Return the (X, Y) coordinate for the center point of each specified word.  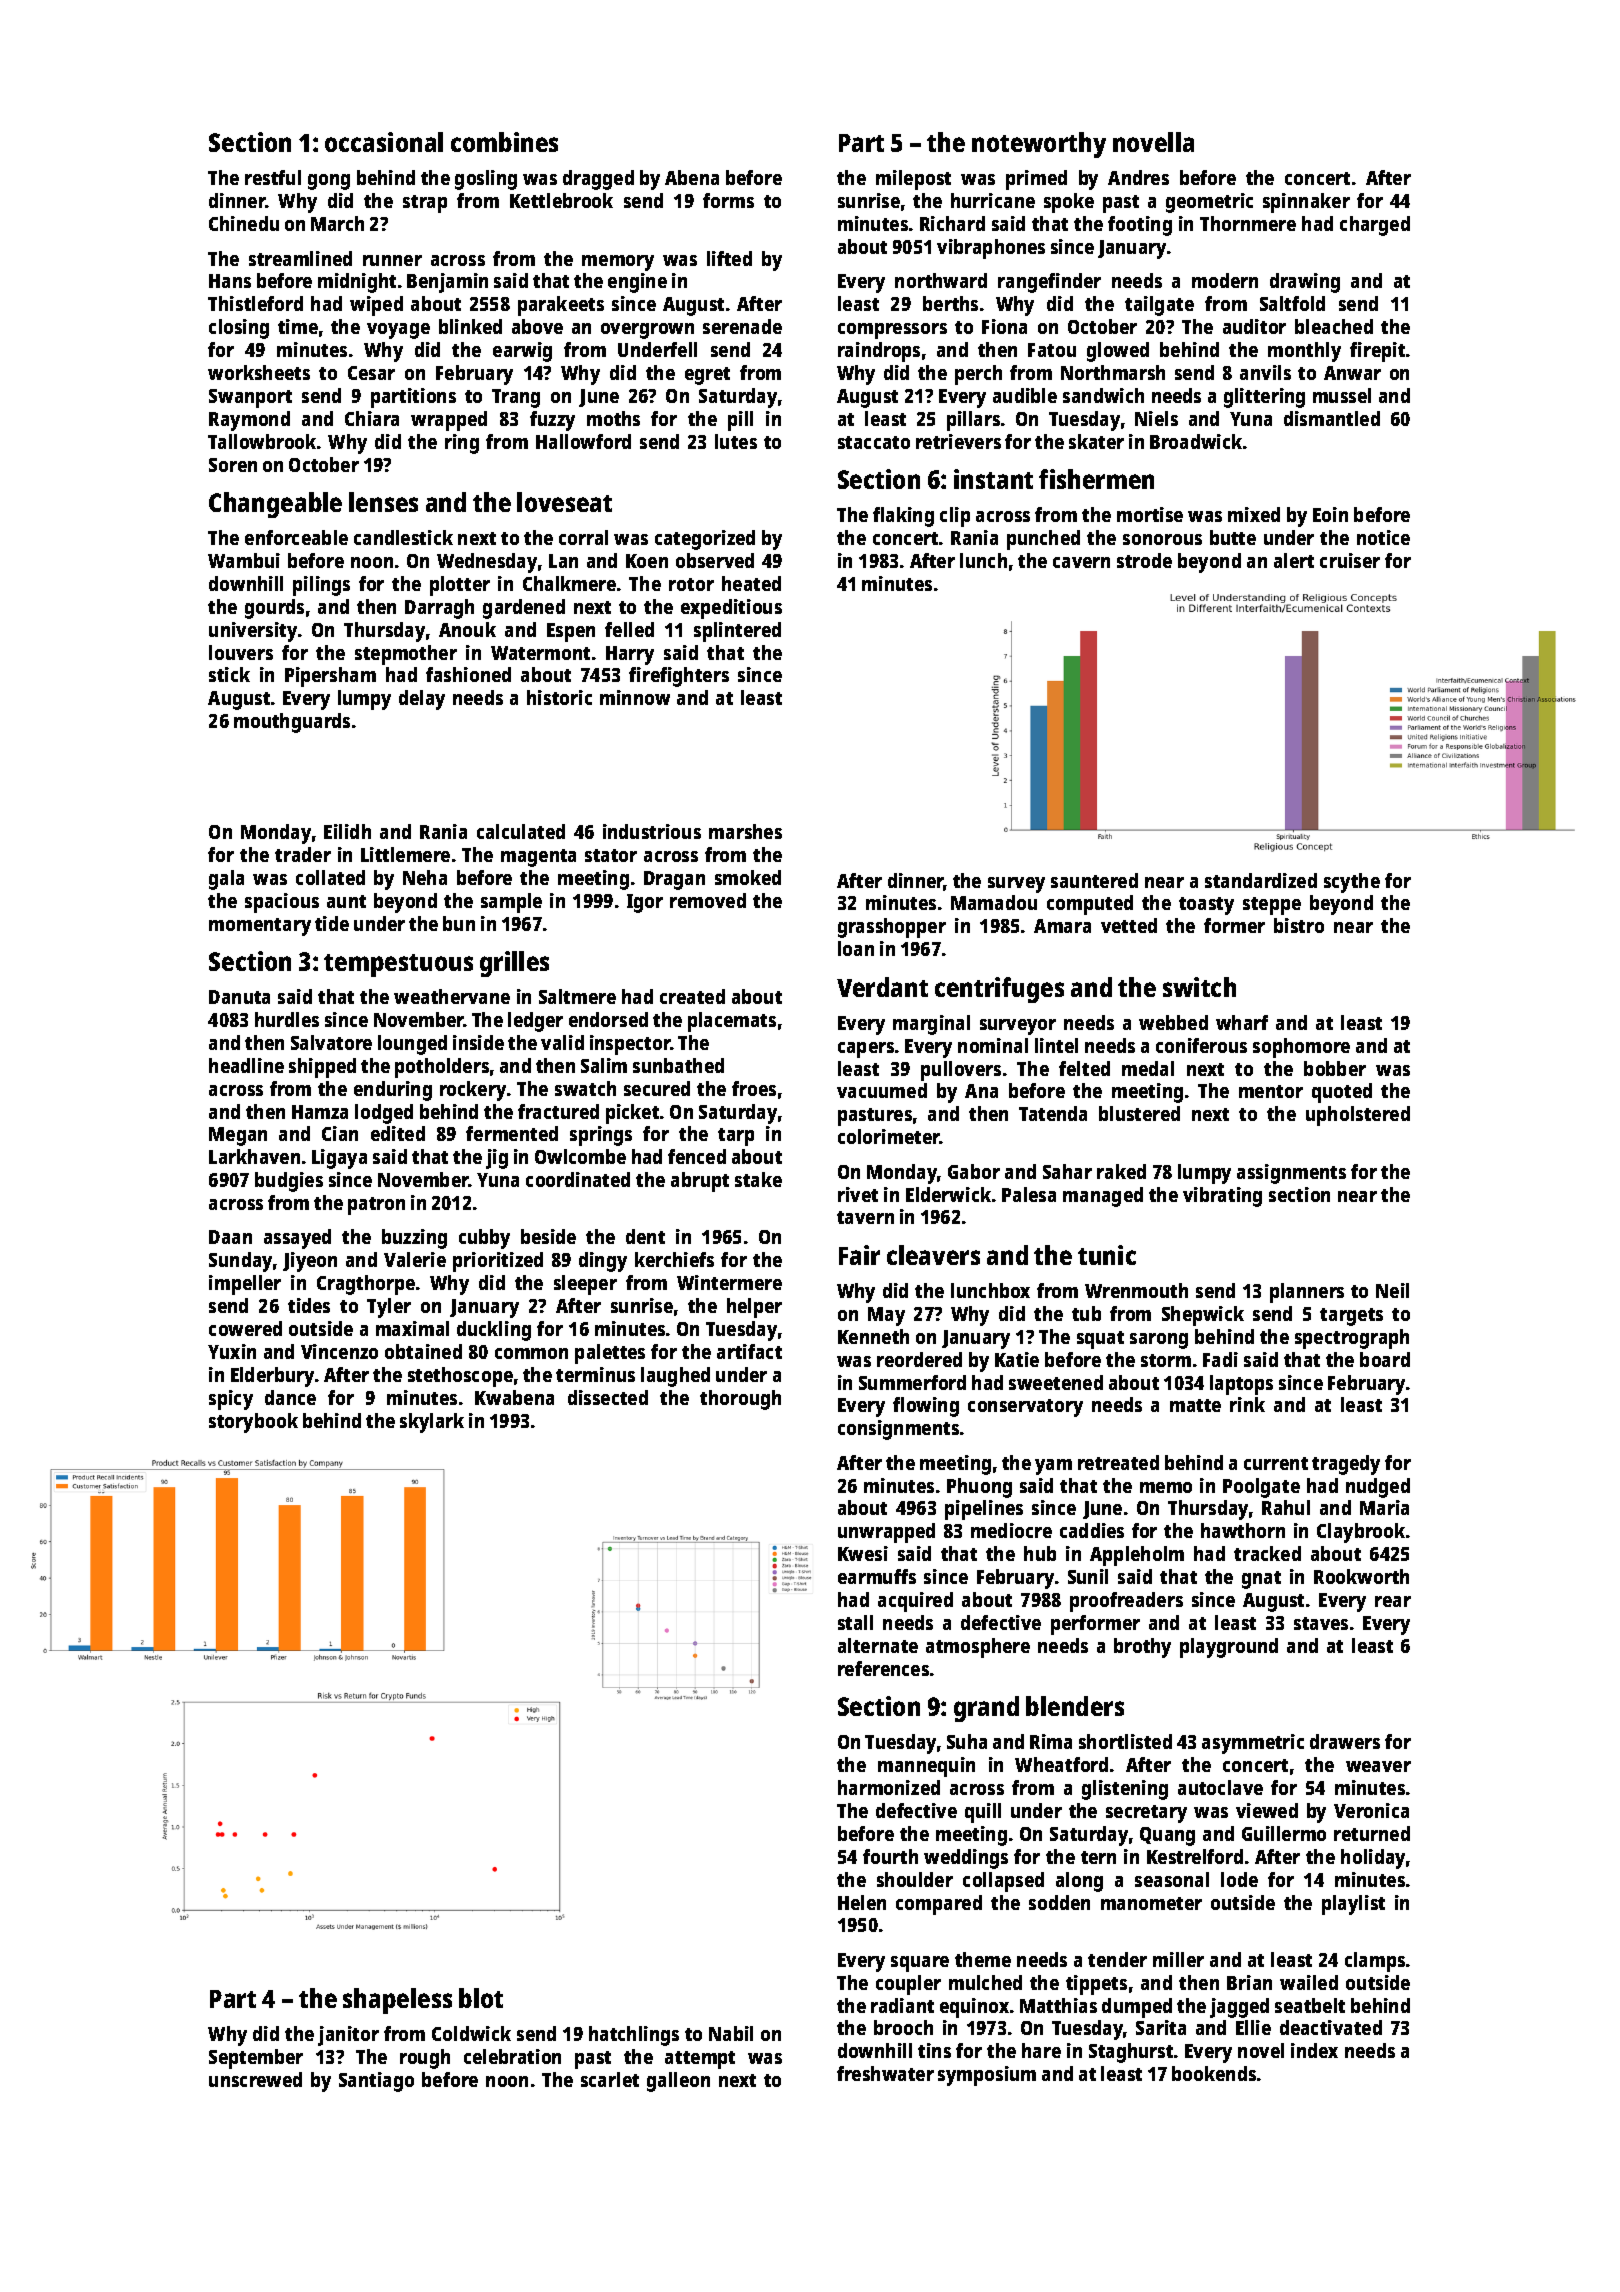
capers (866, 1050)
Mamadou (994, 902)
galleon (678, 2082)
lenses (383, 502)
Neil (1392, 1290)
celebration (512, 2056)
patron (376, 1206)
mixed (1254, 514)
